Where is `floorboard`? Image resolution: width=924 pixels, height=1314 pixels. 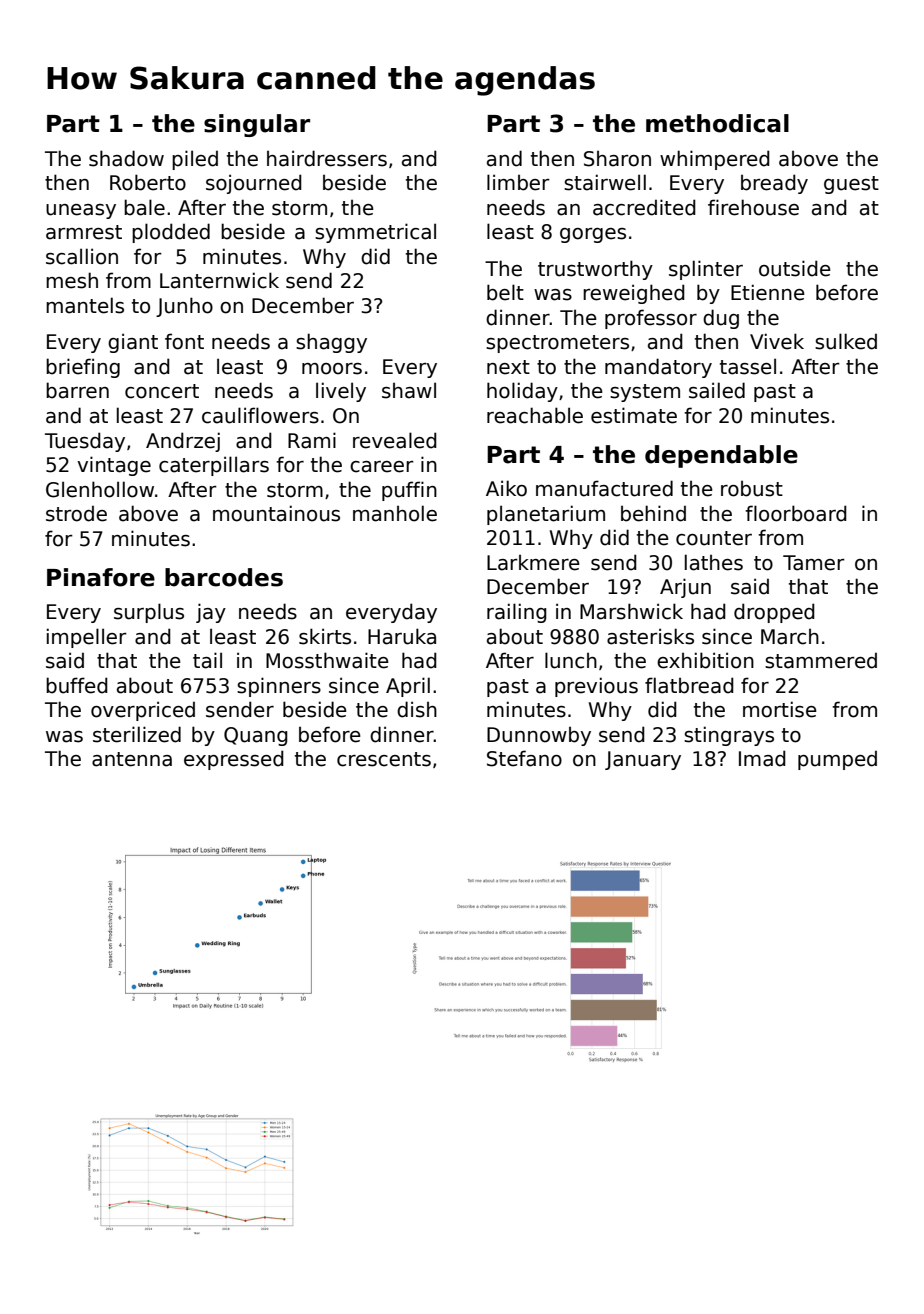
floorboard is located at coordinates (796, 513).
